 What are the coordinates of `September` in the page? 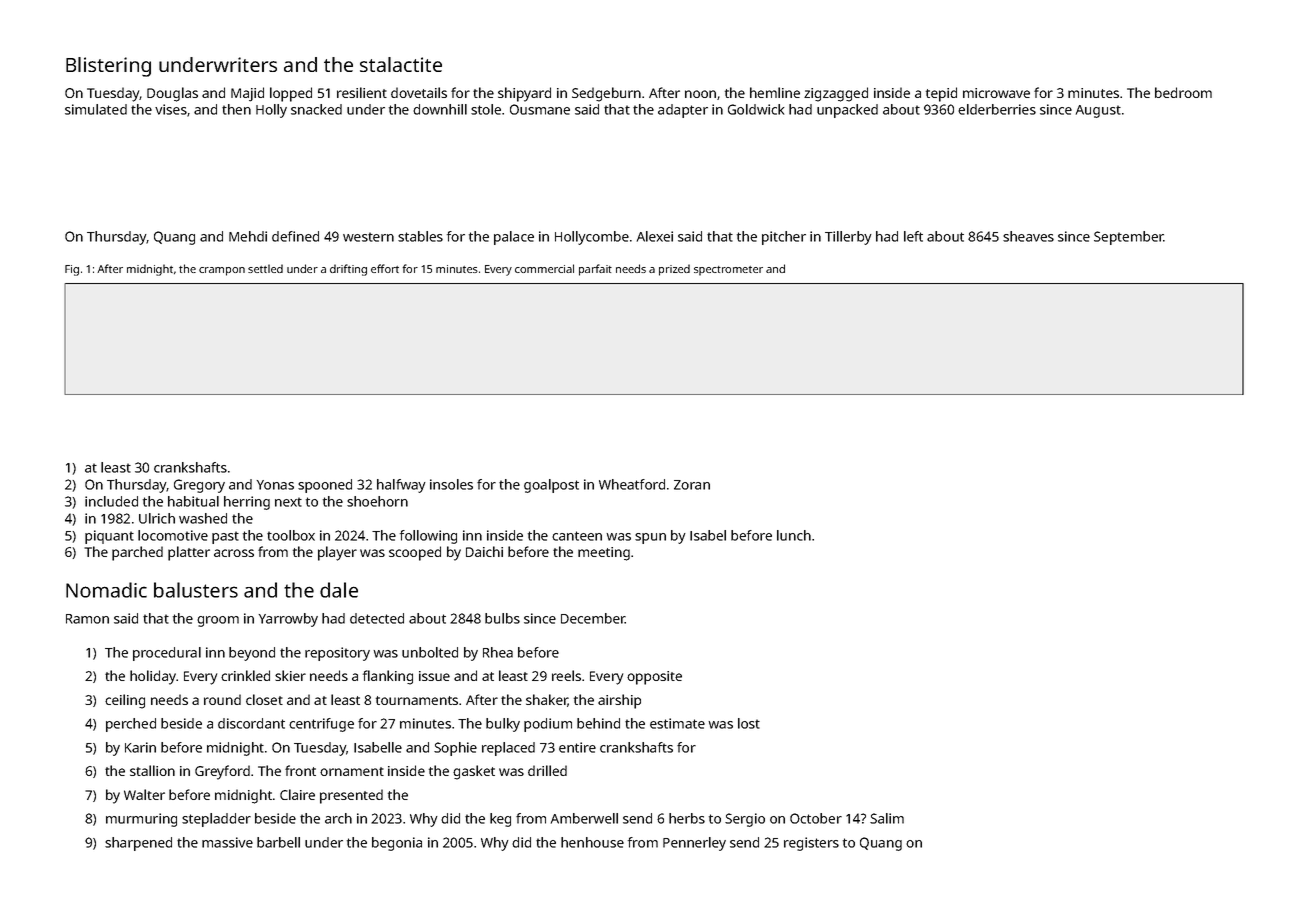 It's located at (1129, 238).
